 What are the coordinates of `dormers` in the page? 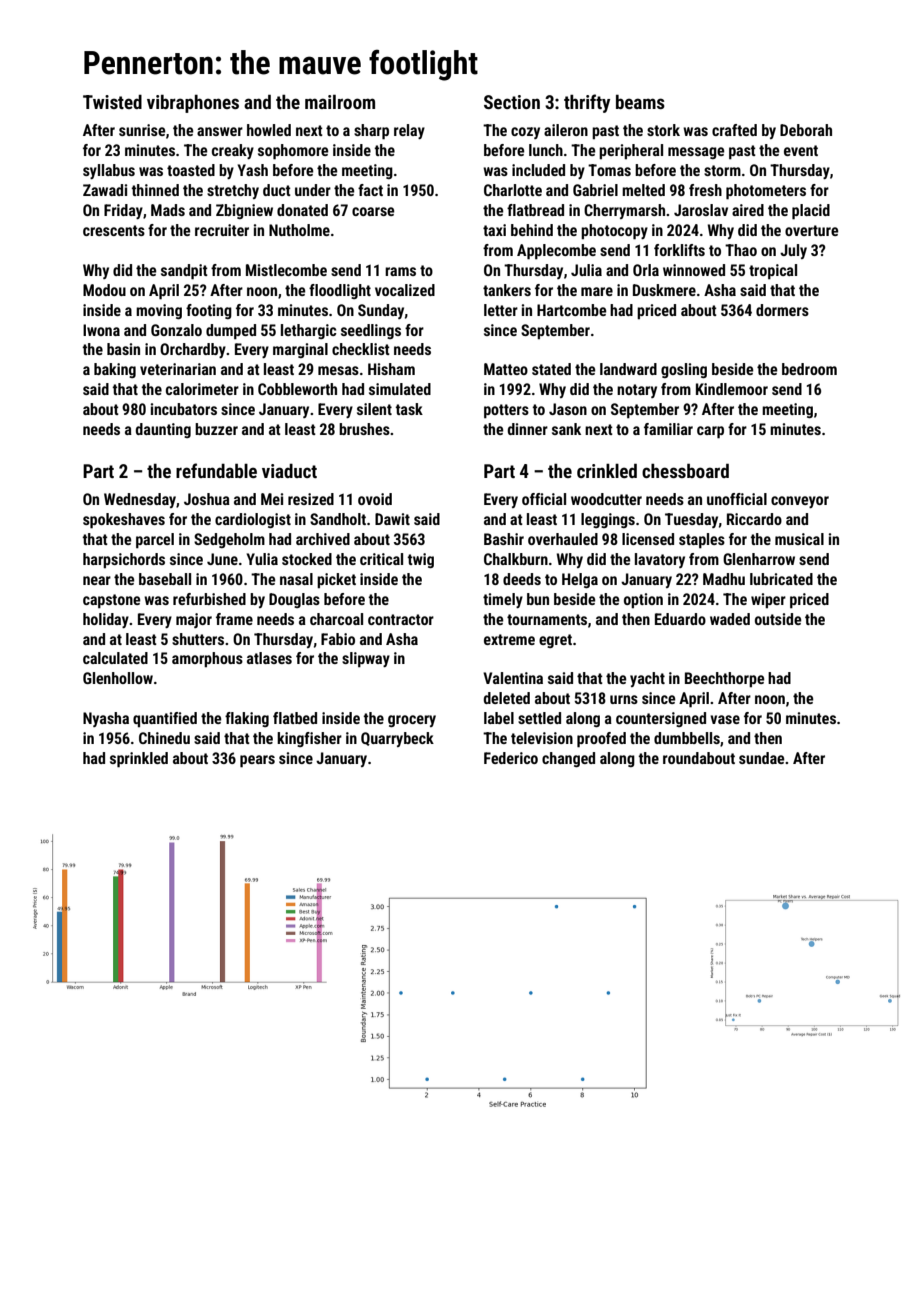 It's located at (782, 310).
